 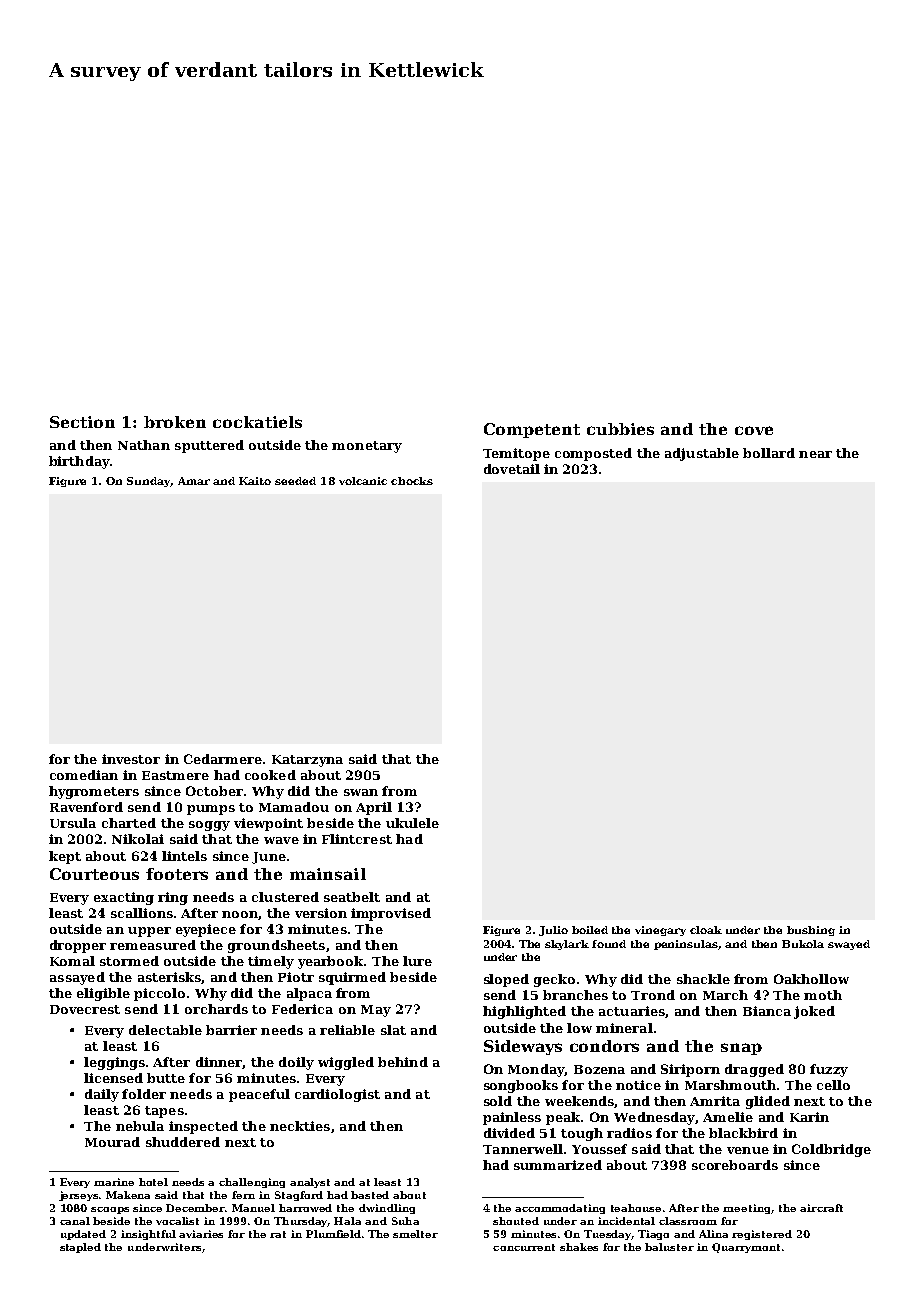 I want to click on Amar, so click(x=194, y=481).
